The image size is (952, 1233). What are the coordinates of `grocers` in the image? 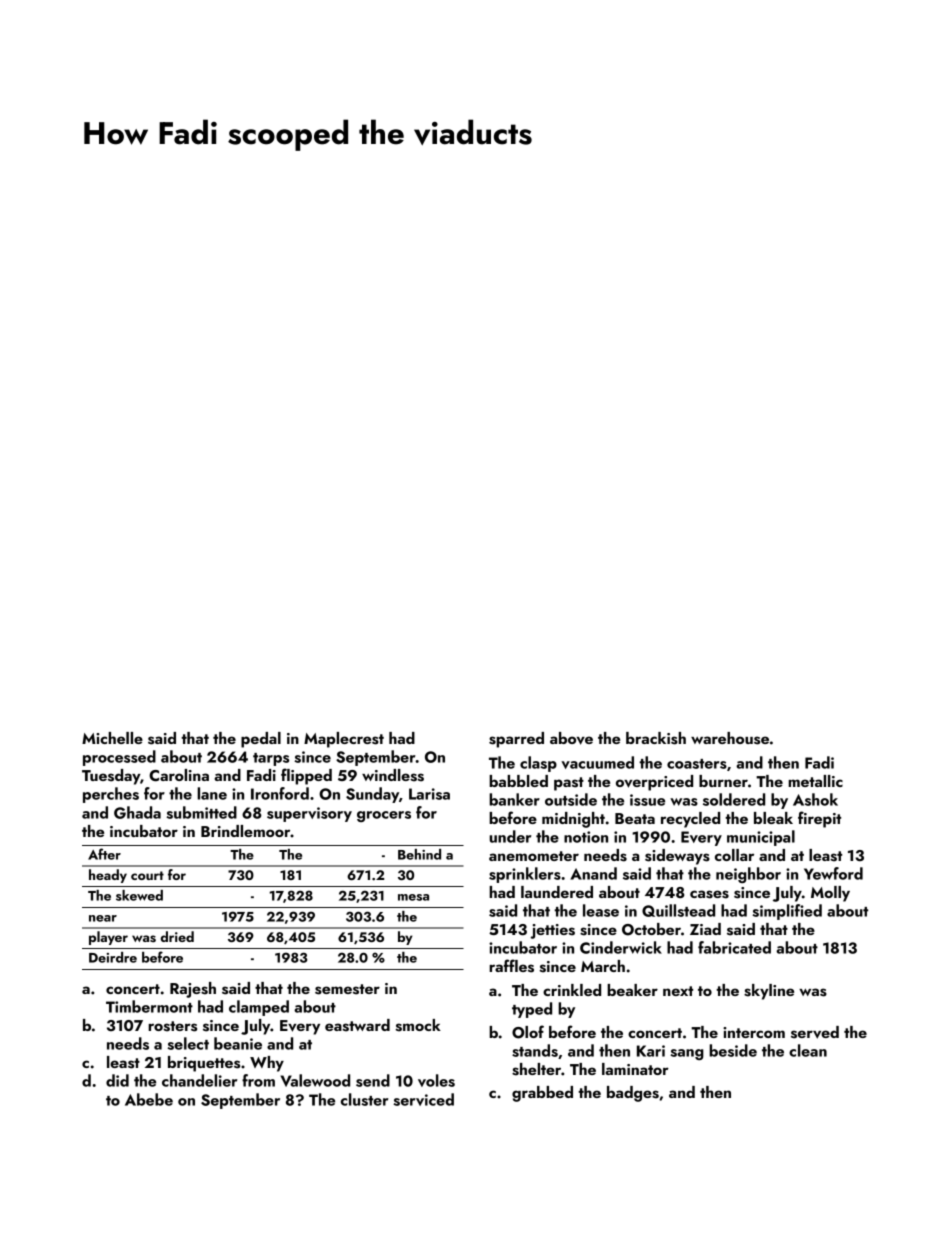 It's located at (384, 816).
